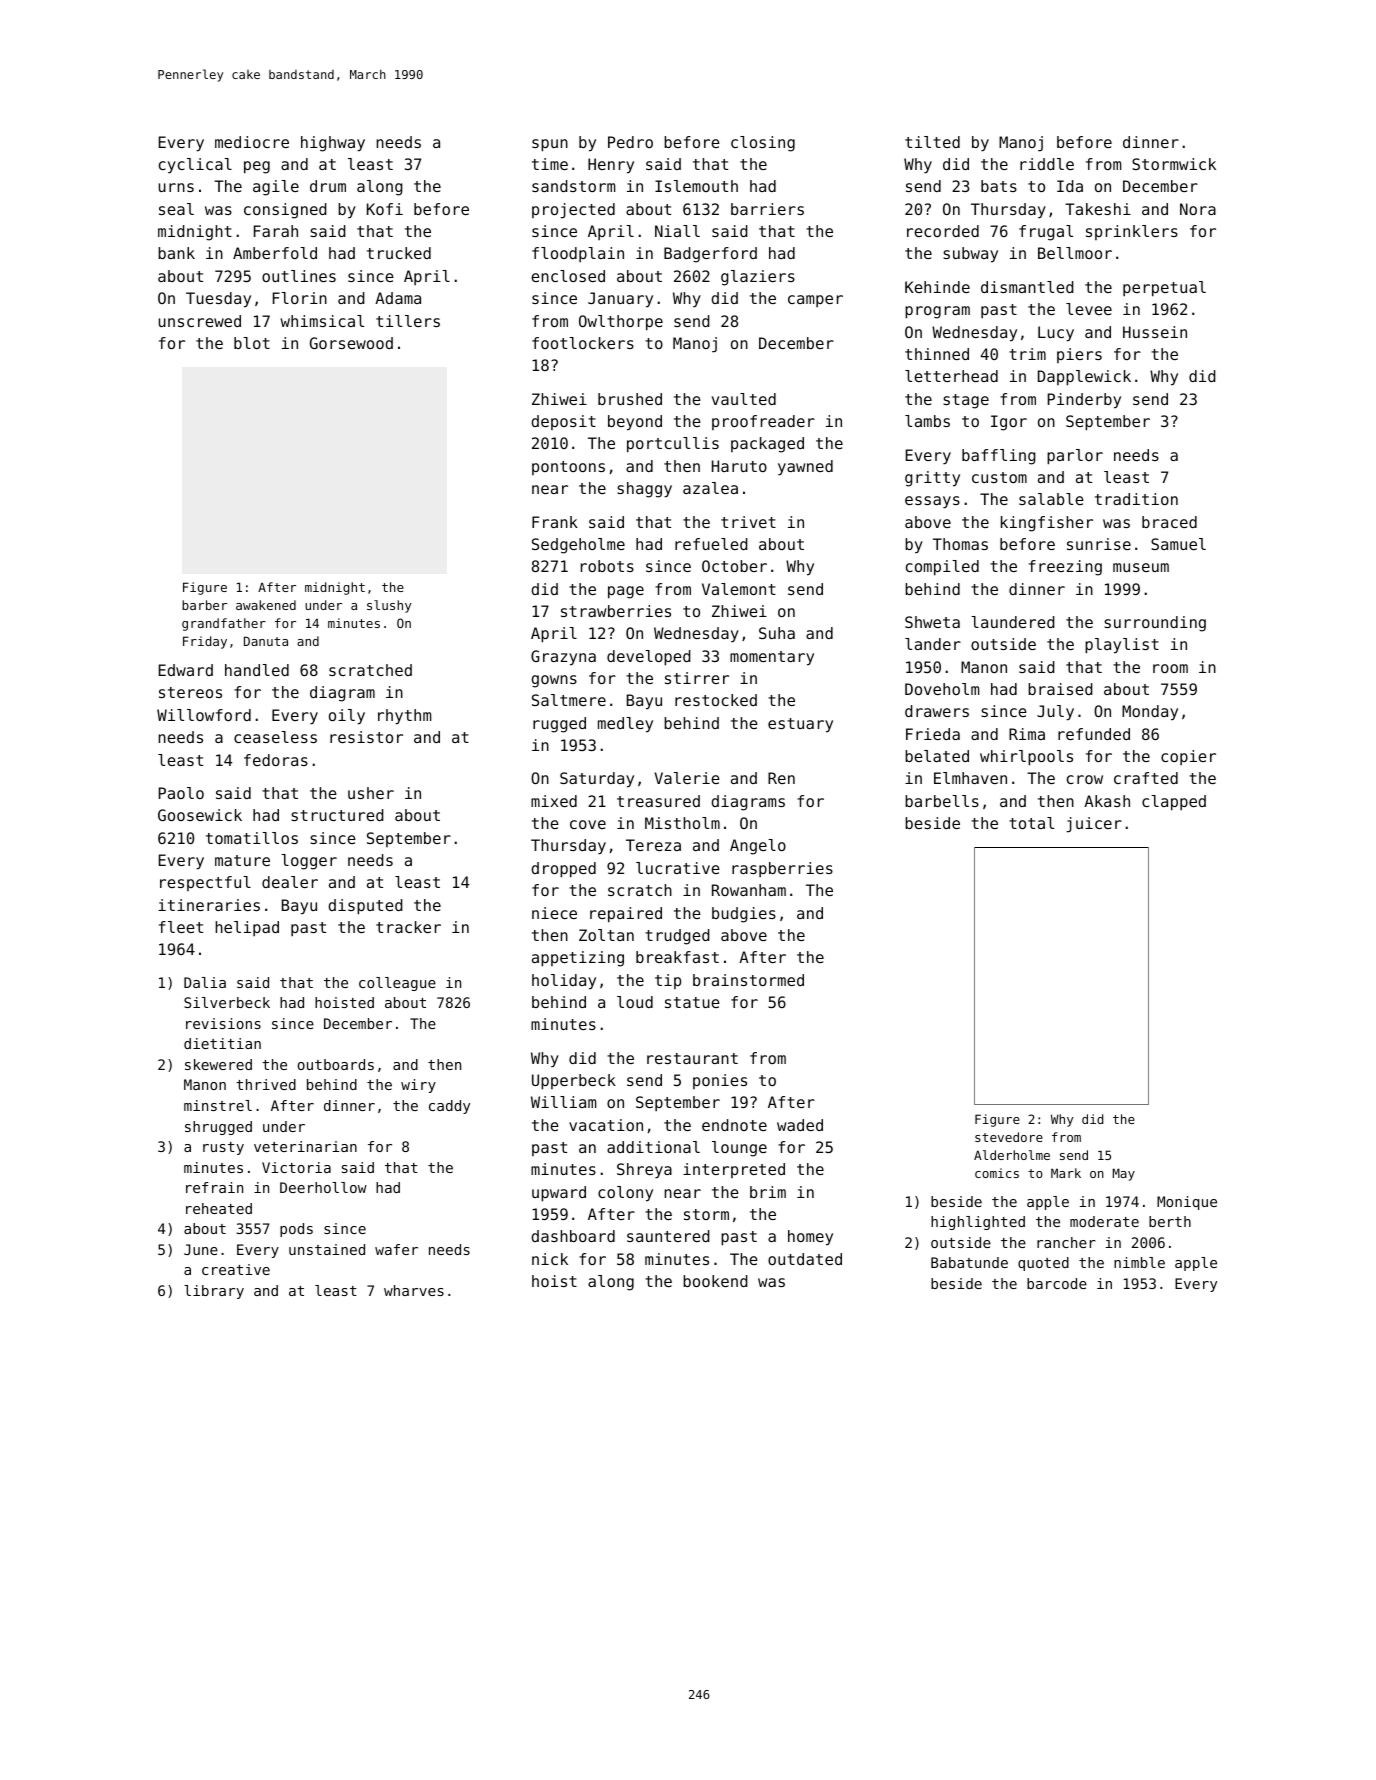 Image resolution: width=1376 pixels, height=1780 pixels. What do you see at coordinates (1065, 568) in the screenshot?
I see `freezing` at bounding box center [1065, 568].
